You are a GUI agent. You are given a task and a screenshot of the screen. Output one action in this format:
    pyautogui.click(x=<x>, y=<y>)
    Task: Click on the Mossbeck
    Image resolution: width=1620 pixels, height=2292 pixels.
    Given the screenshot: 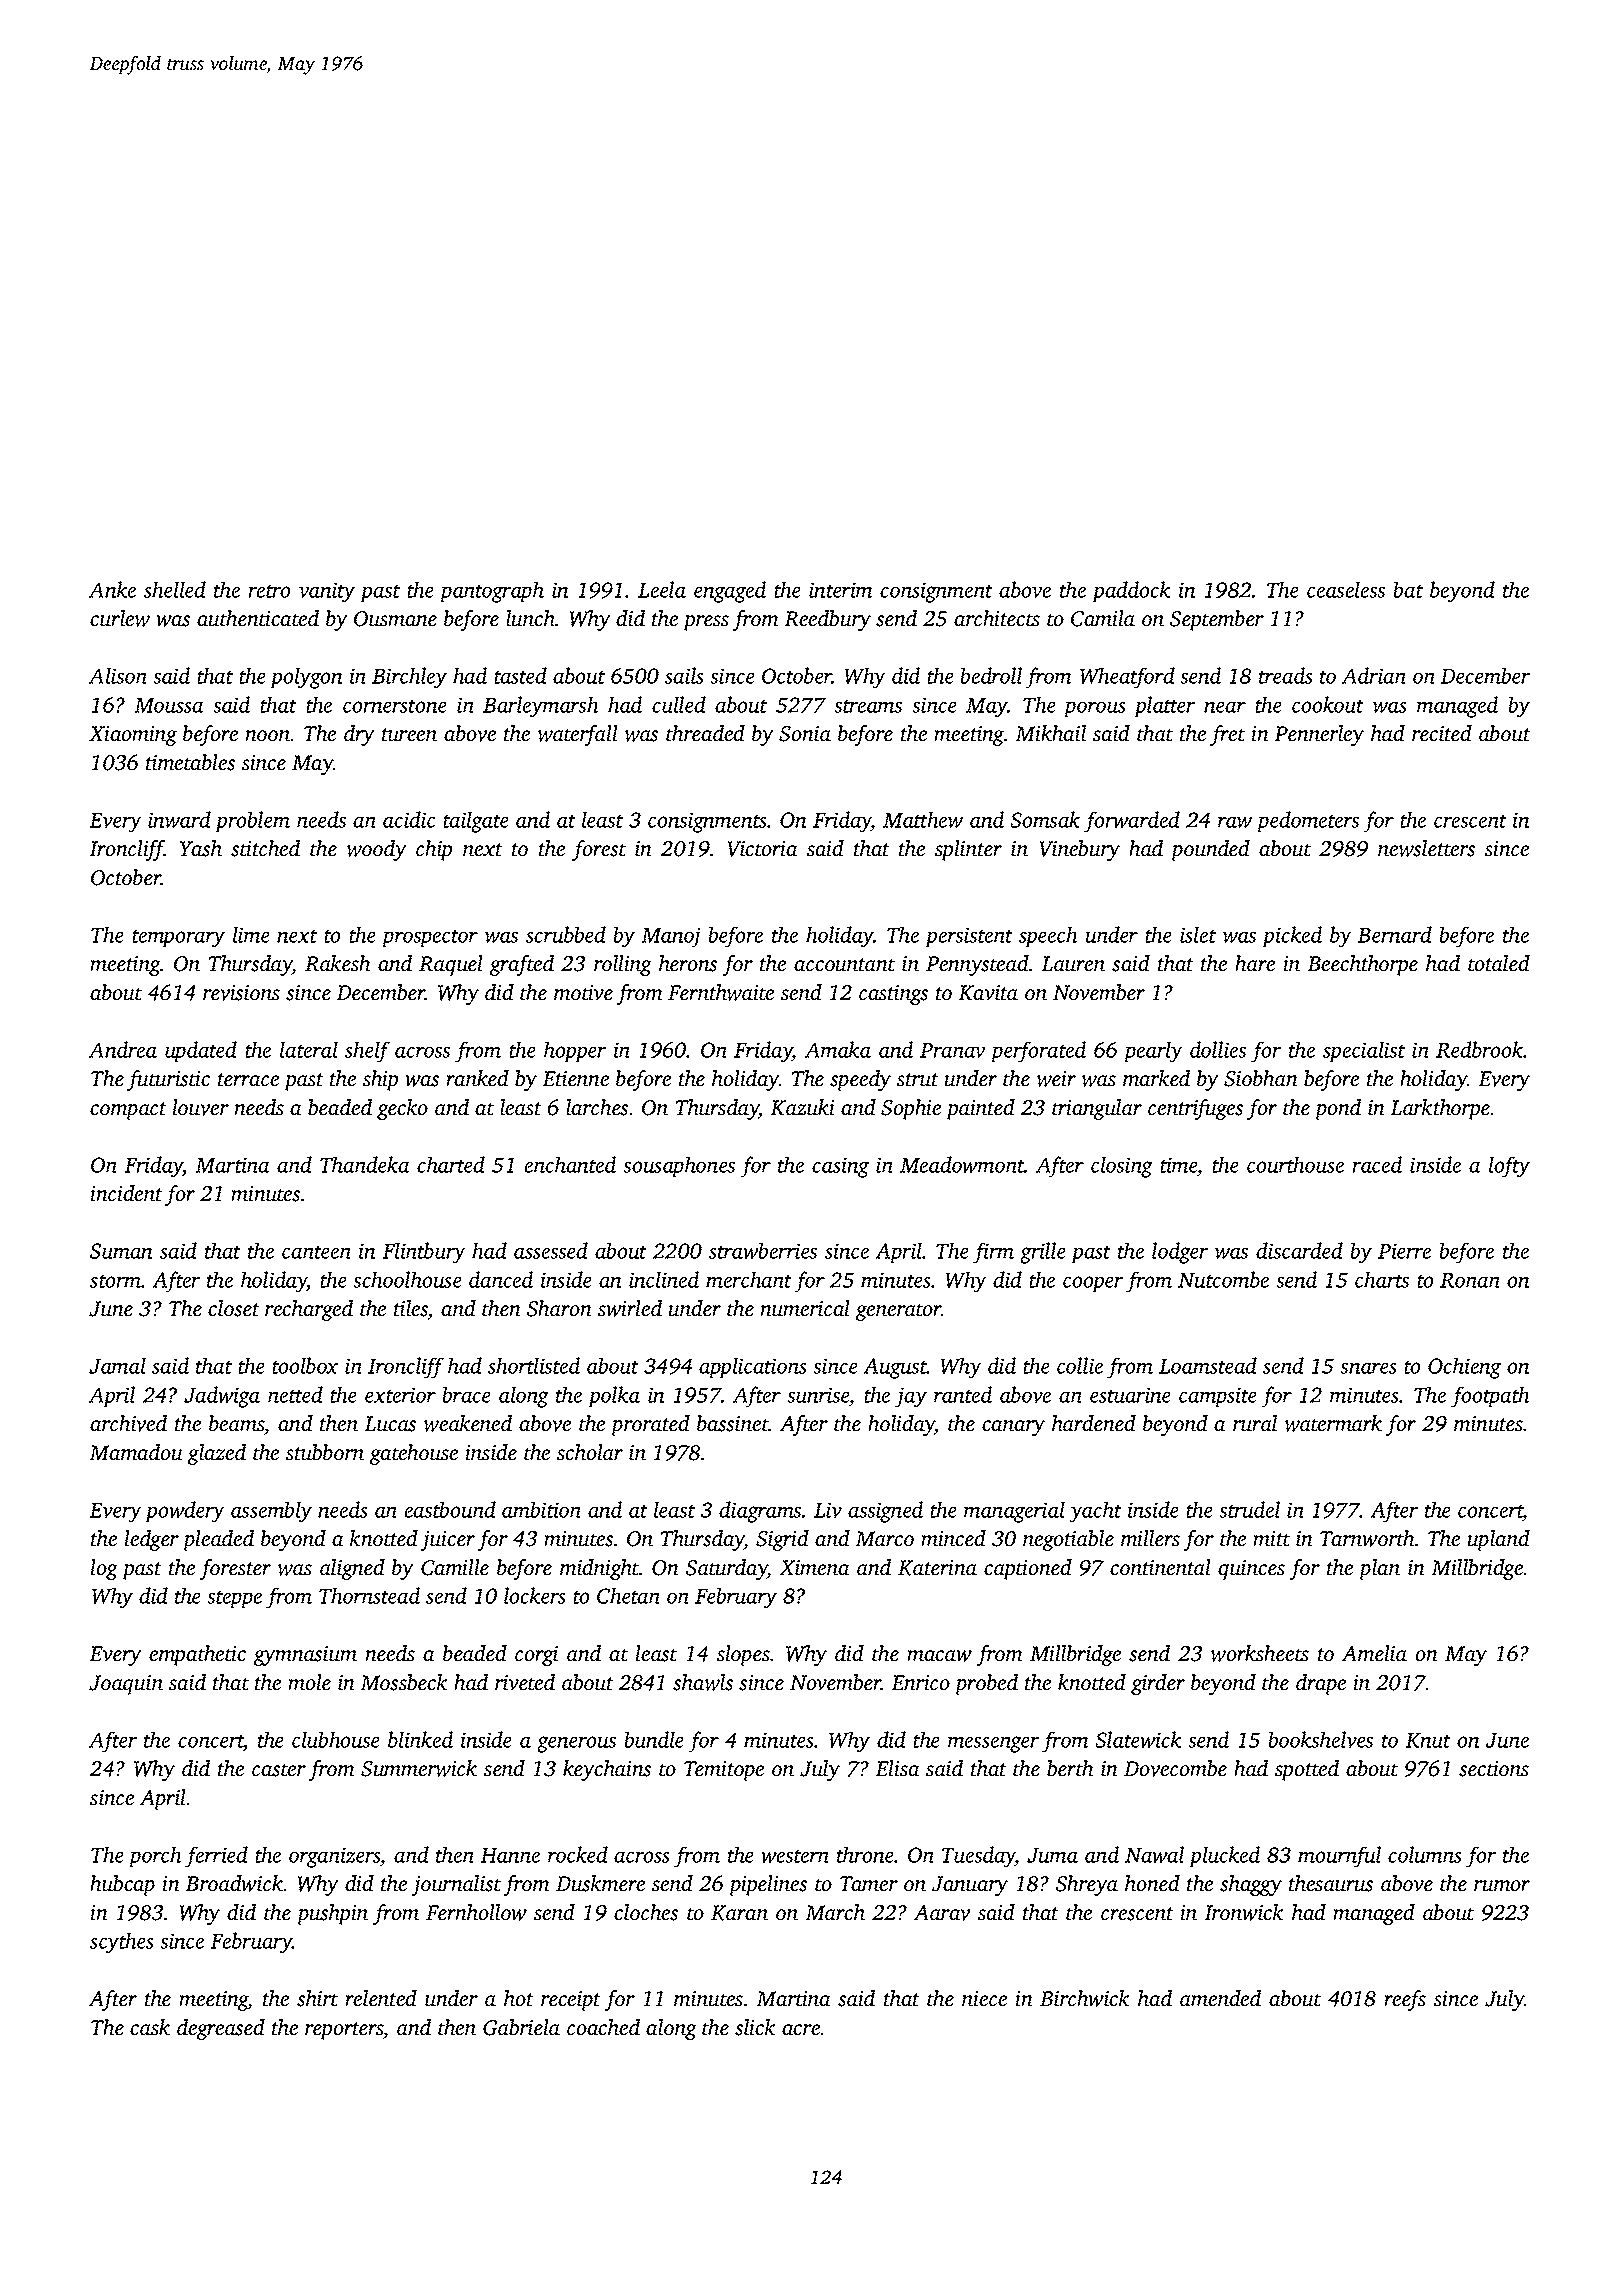 What is the action you would take?
    pyautogui.click(x=404, y=1682)
